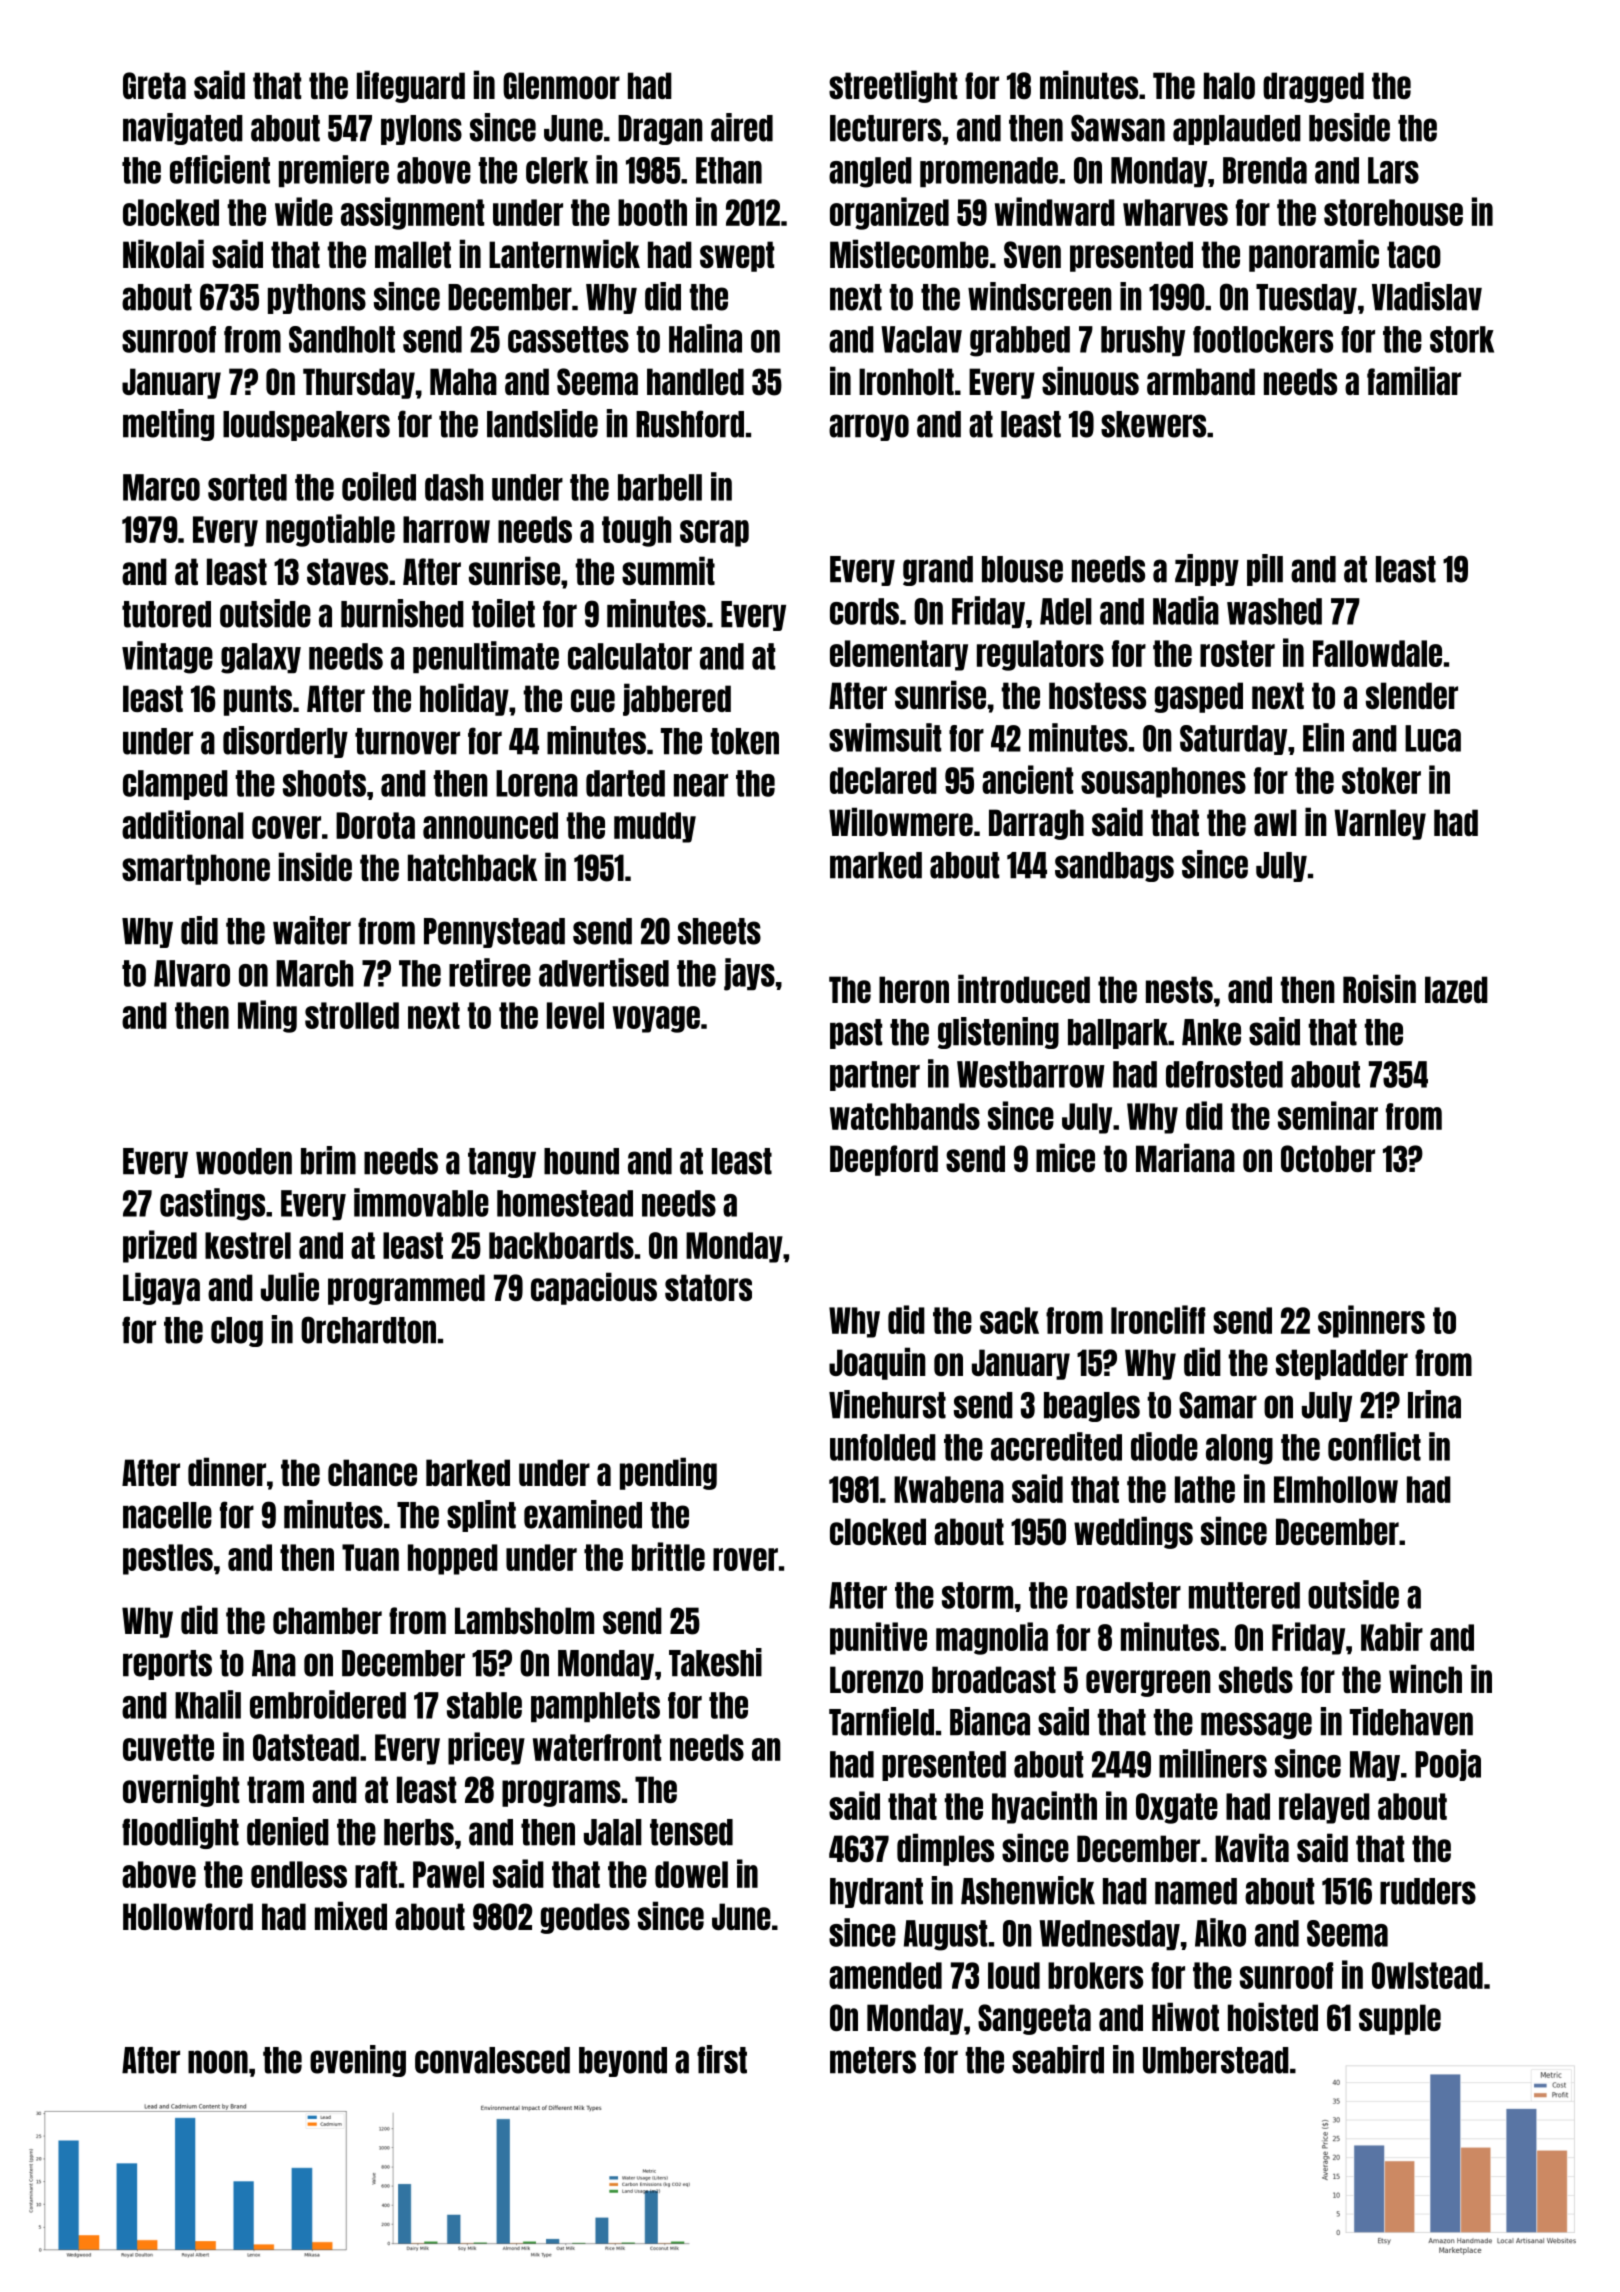 The height and width of the screenshot is (2292, 1620). What do you see at coordinates (869, 427) in the screenshot?
I see `arroyo` at bounding box center [869, 427].
